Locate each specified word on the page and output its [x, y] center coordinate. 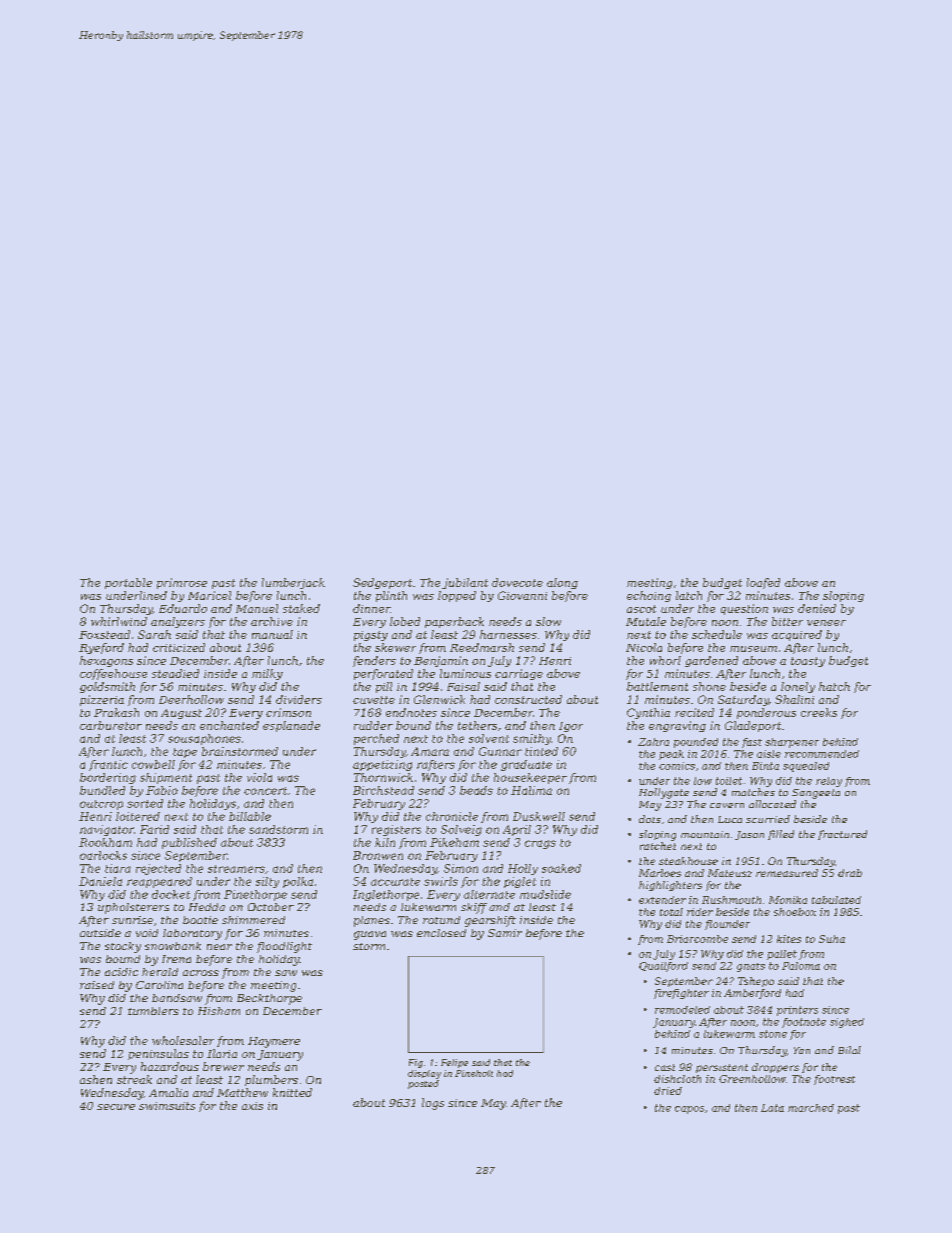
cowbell [153, 764]
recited [694, 712]
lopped [457, 596]
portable [128, 583]
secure [116, 1107]
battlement [657, 686]
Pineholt [474, 1073]
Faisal [463, 686]
